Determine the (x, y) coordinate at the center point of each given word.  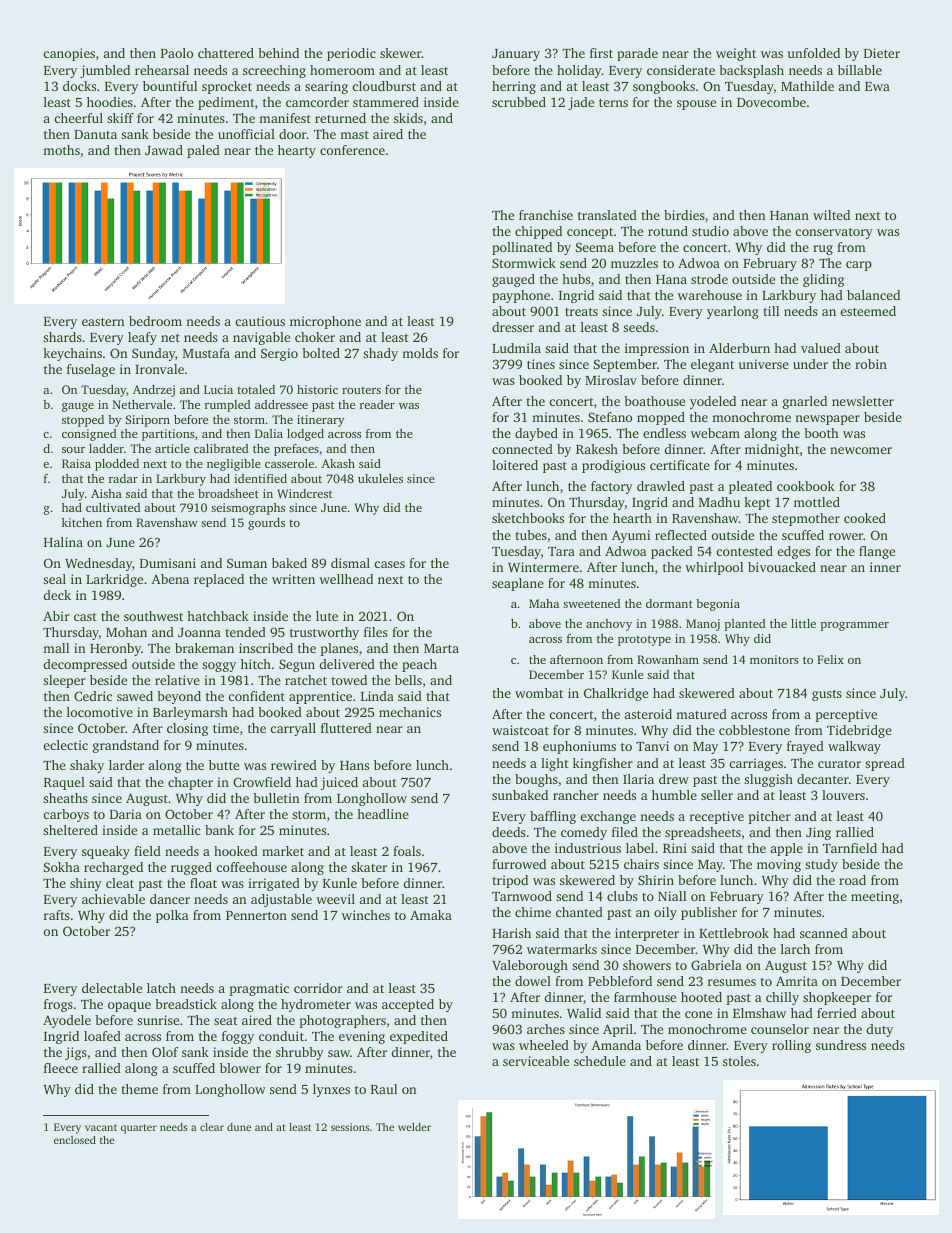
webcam (715, 433)
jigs (76, 1053)
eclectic (65, 745)
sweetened (592, 603)
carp (859, 266)
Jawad (164, 150)
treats (581, 312)
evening (362, 1037)
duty (880, 1030)
